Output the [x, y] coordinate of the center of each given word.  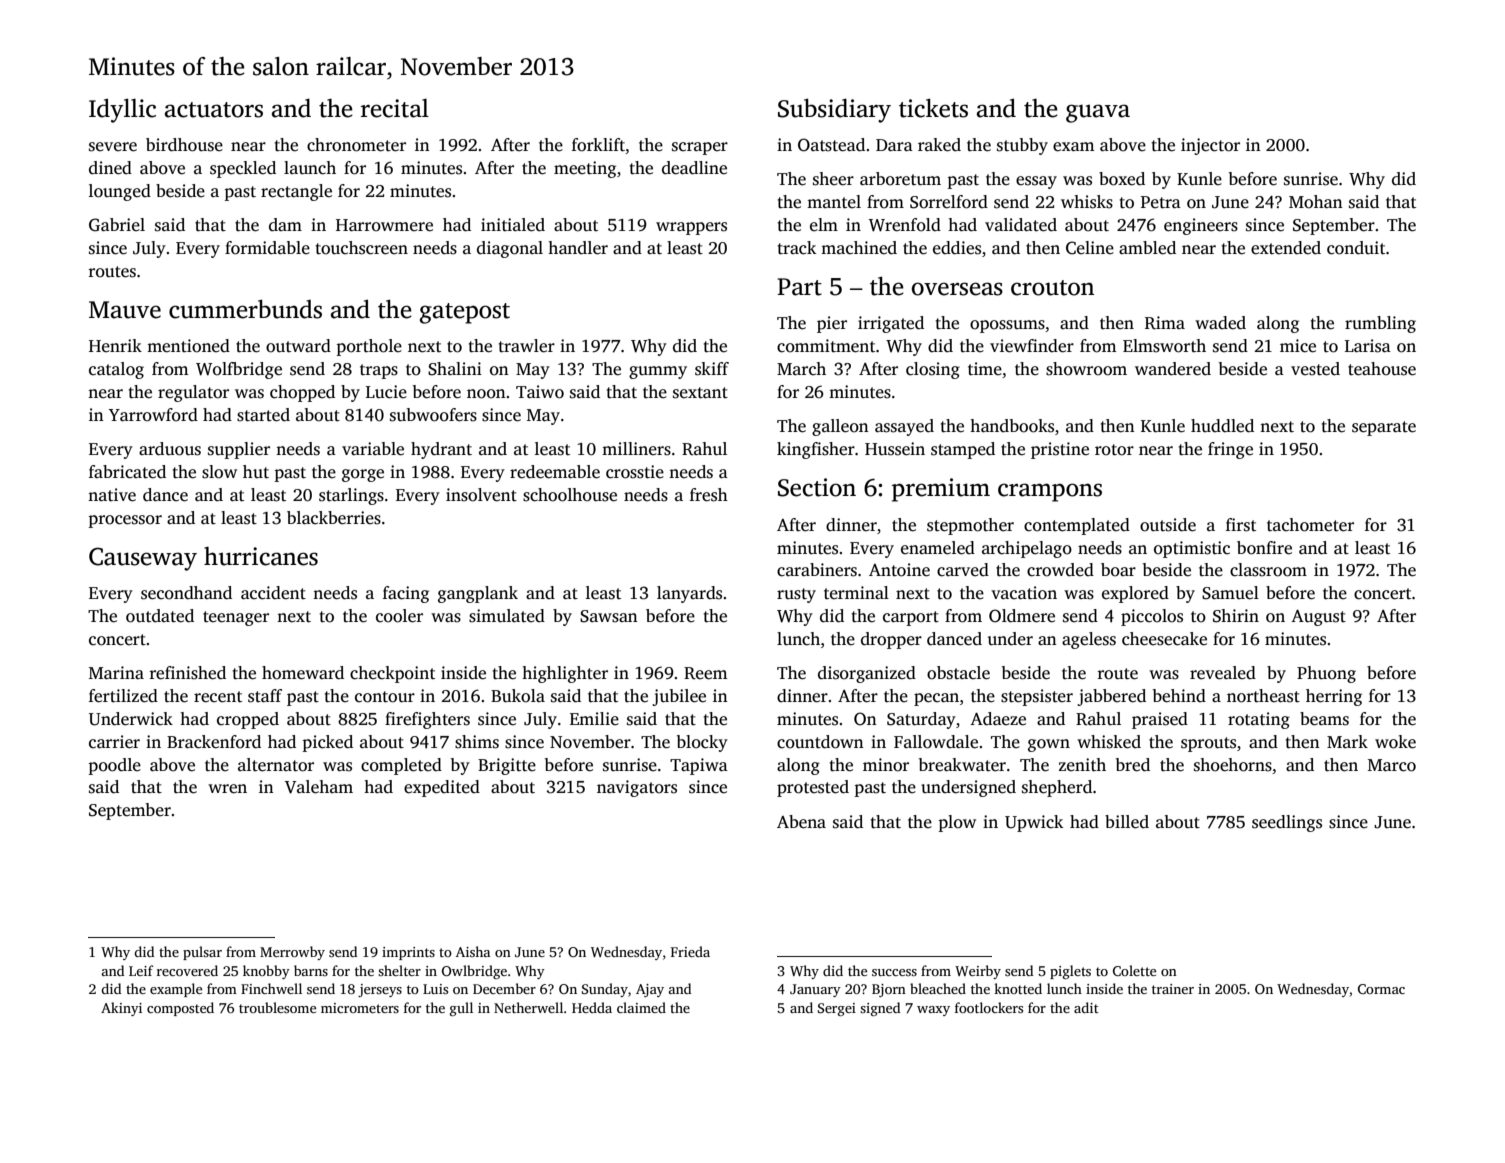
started [263, 415]
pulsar [202, 953]
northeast [1263, 696]
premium [941, 490]
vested [1315, 369]
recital [395, 108]
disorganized [867, 674]
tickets [933, 108]
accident [273, 593]
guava [1098, 113]
